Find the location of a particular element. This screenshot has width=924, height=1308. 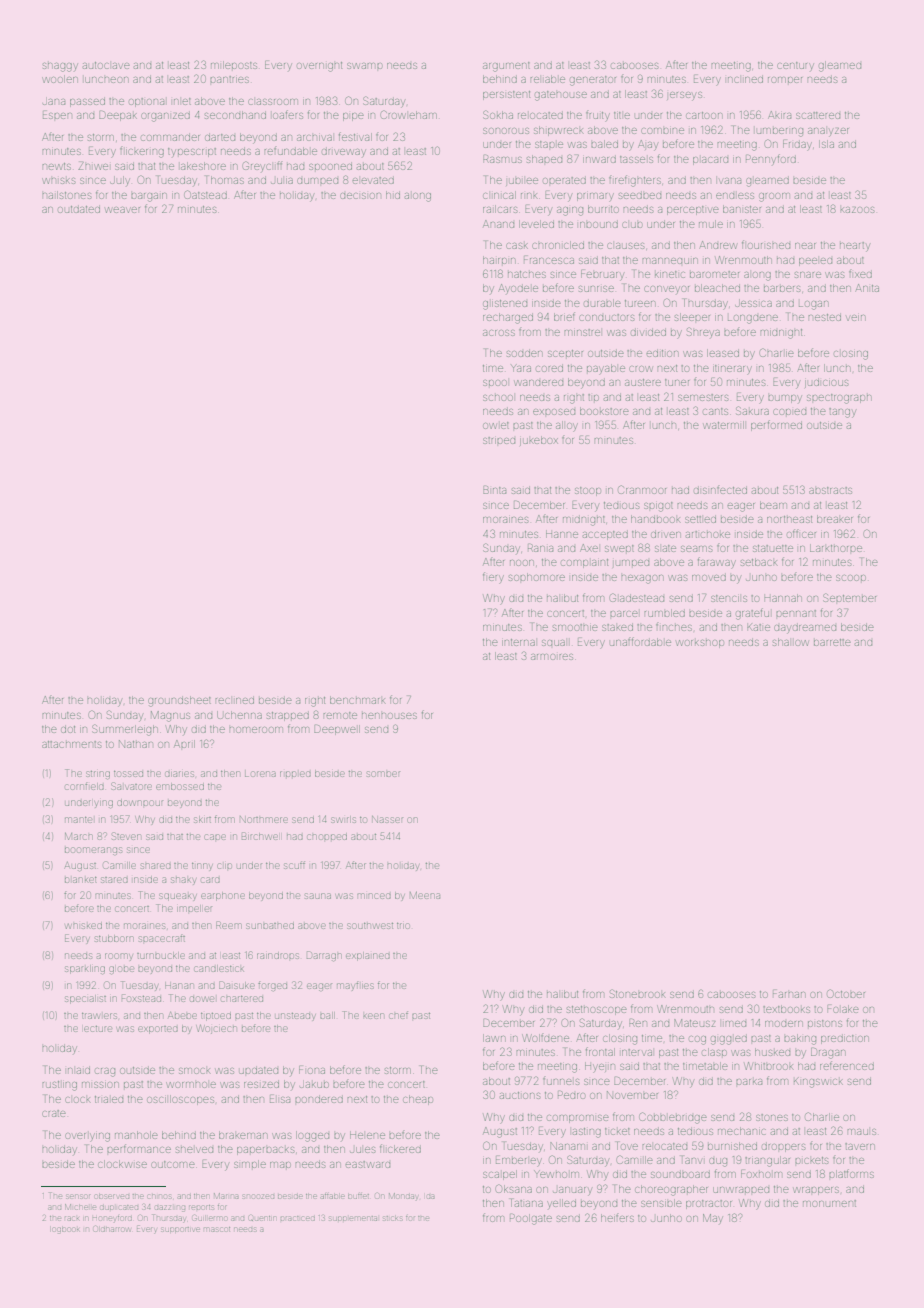

Farhan is located at coordinates (789, 995).
